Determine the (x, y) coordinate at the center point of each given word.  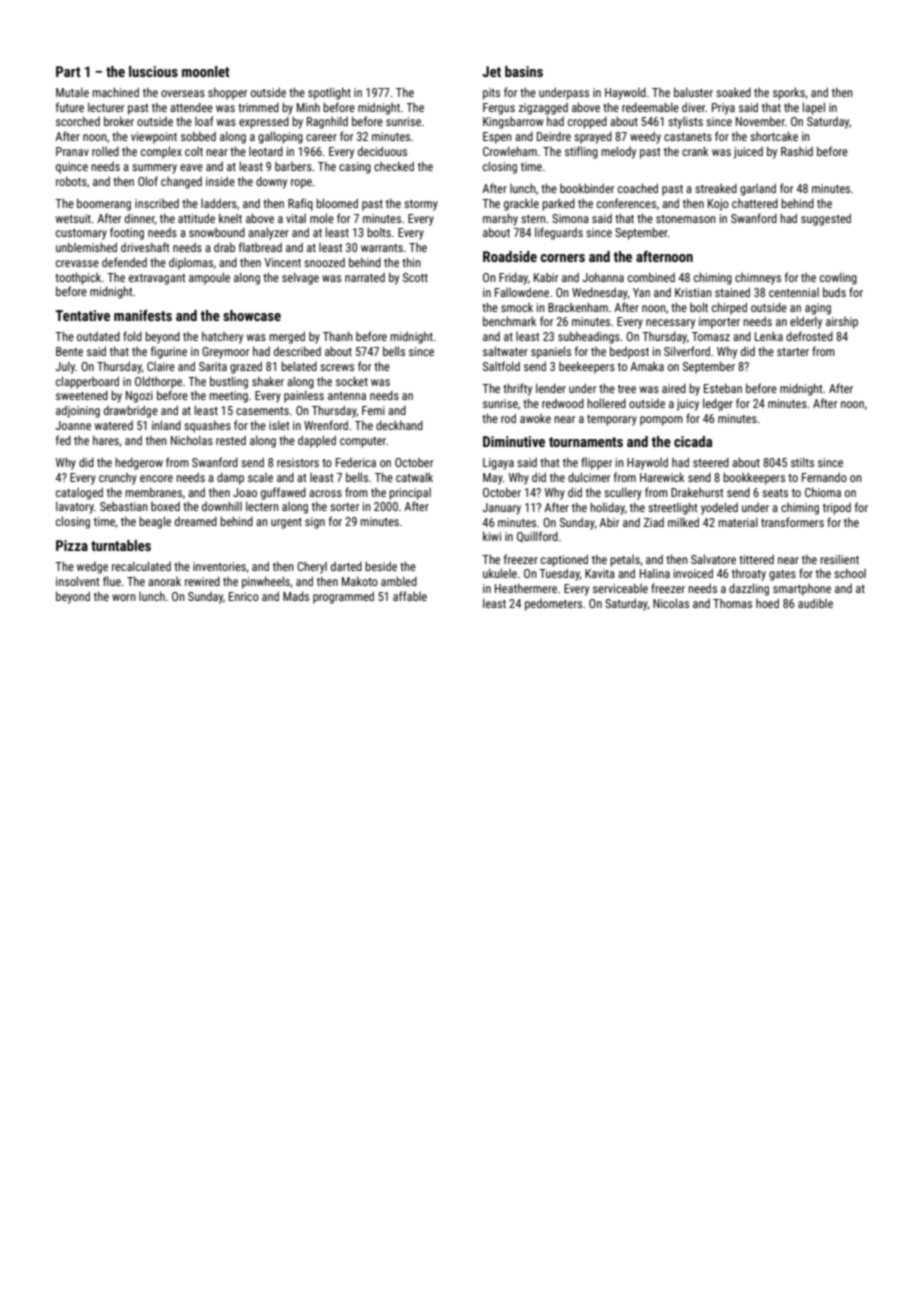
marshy (500, 219)
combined (651, 277)
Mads (296, 596)
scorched (78, 121)
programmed (343, 597)
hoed (767, 603)
